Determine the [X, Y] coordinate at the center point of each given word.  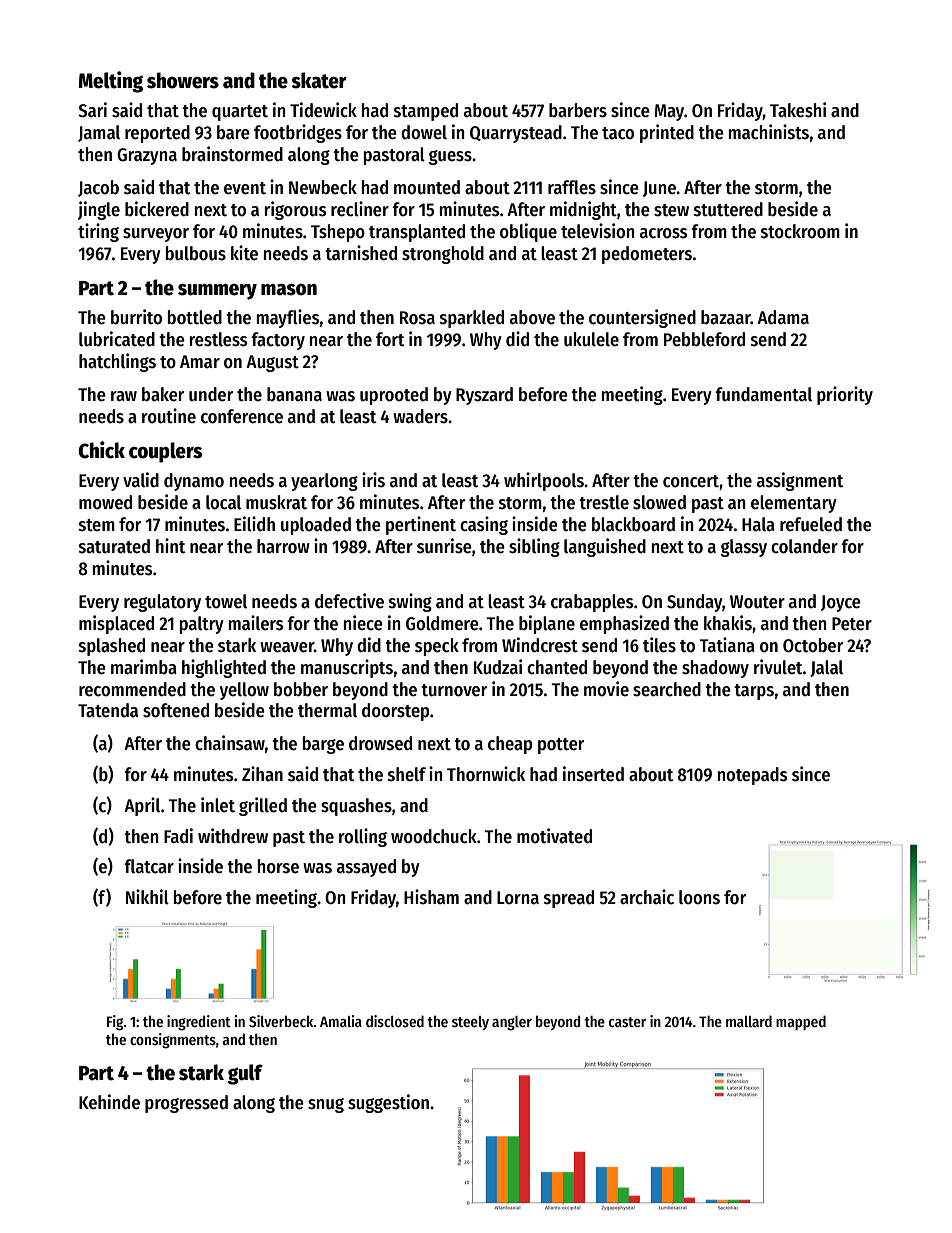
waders [420, 416]
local [223, 502]
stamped [426, 112]
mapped [801, 1022]
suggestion [388, 1103]
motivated [554, 836]
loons [699, 897]
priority [845, 395]
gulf [245, 1074]
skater [319, 80]
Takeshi [798, 110]
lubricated [117, 339]
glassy [744, 548]
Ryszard [484, 396]
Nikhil [147, 896]
